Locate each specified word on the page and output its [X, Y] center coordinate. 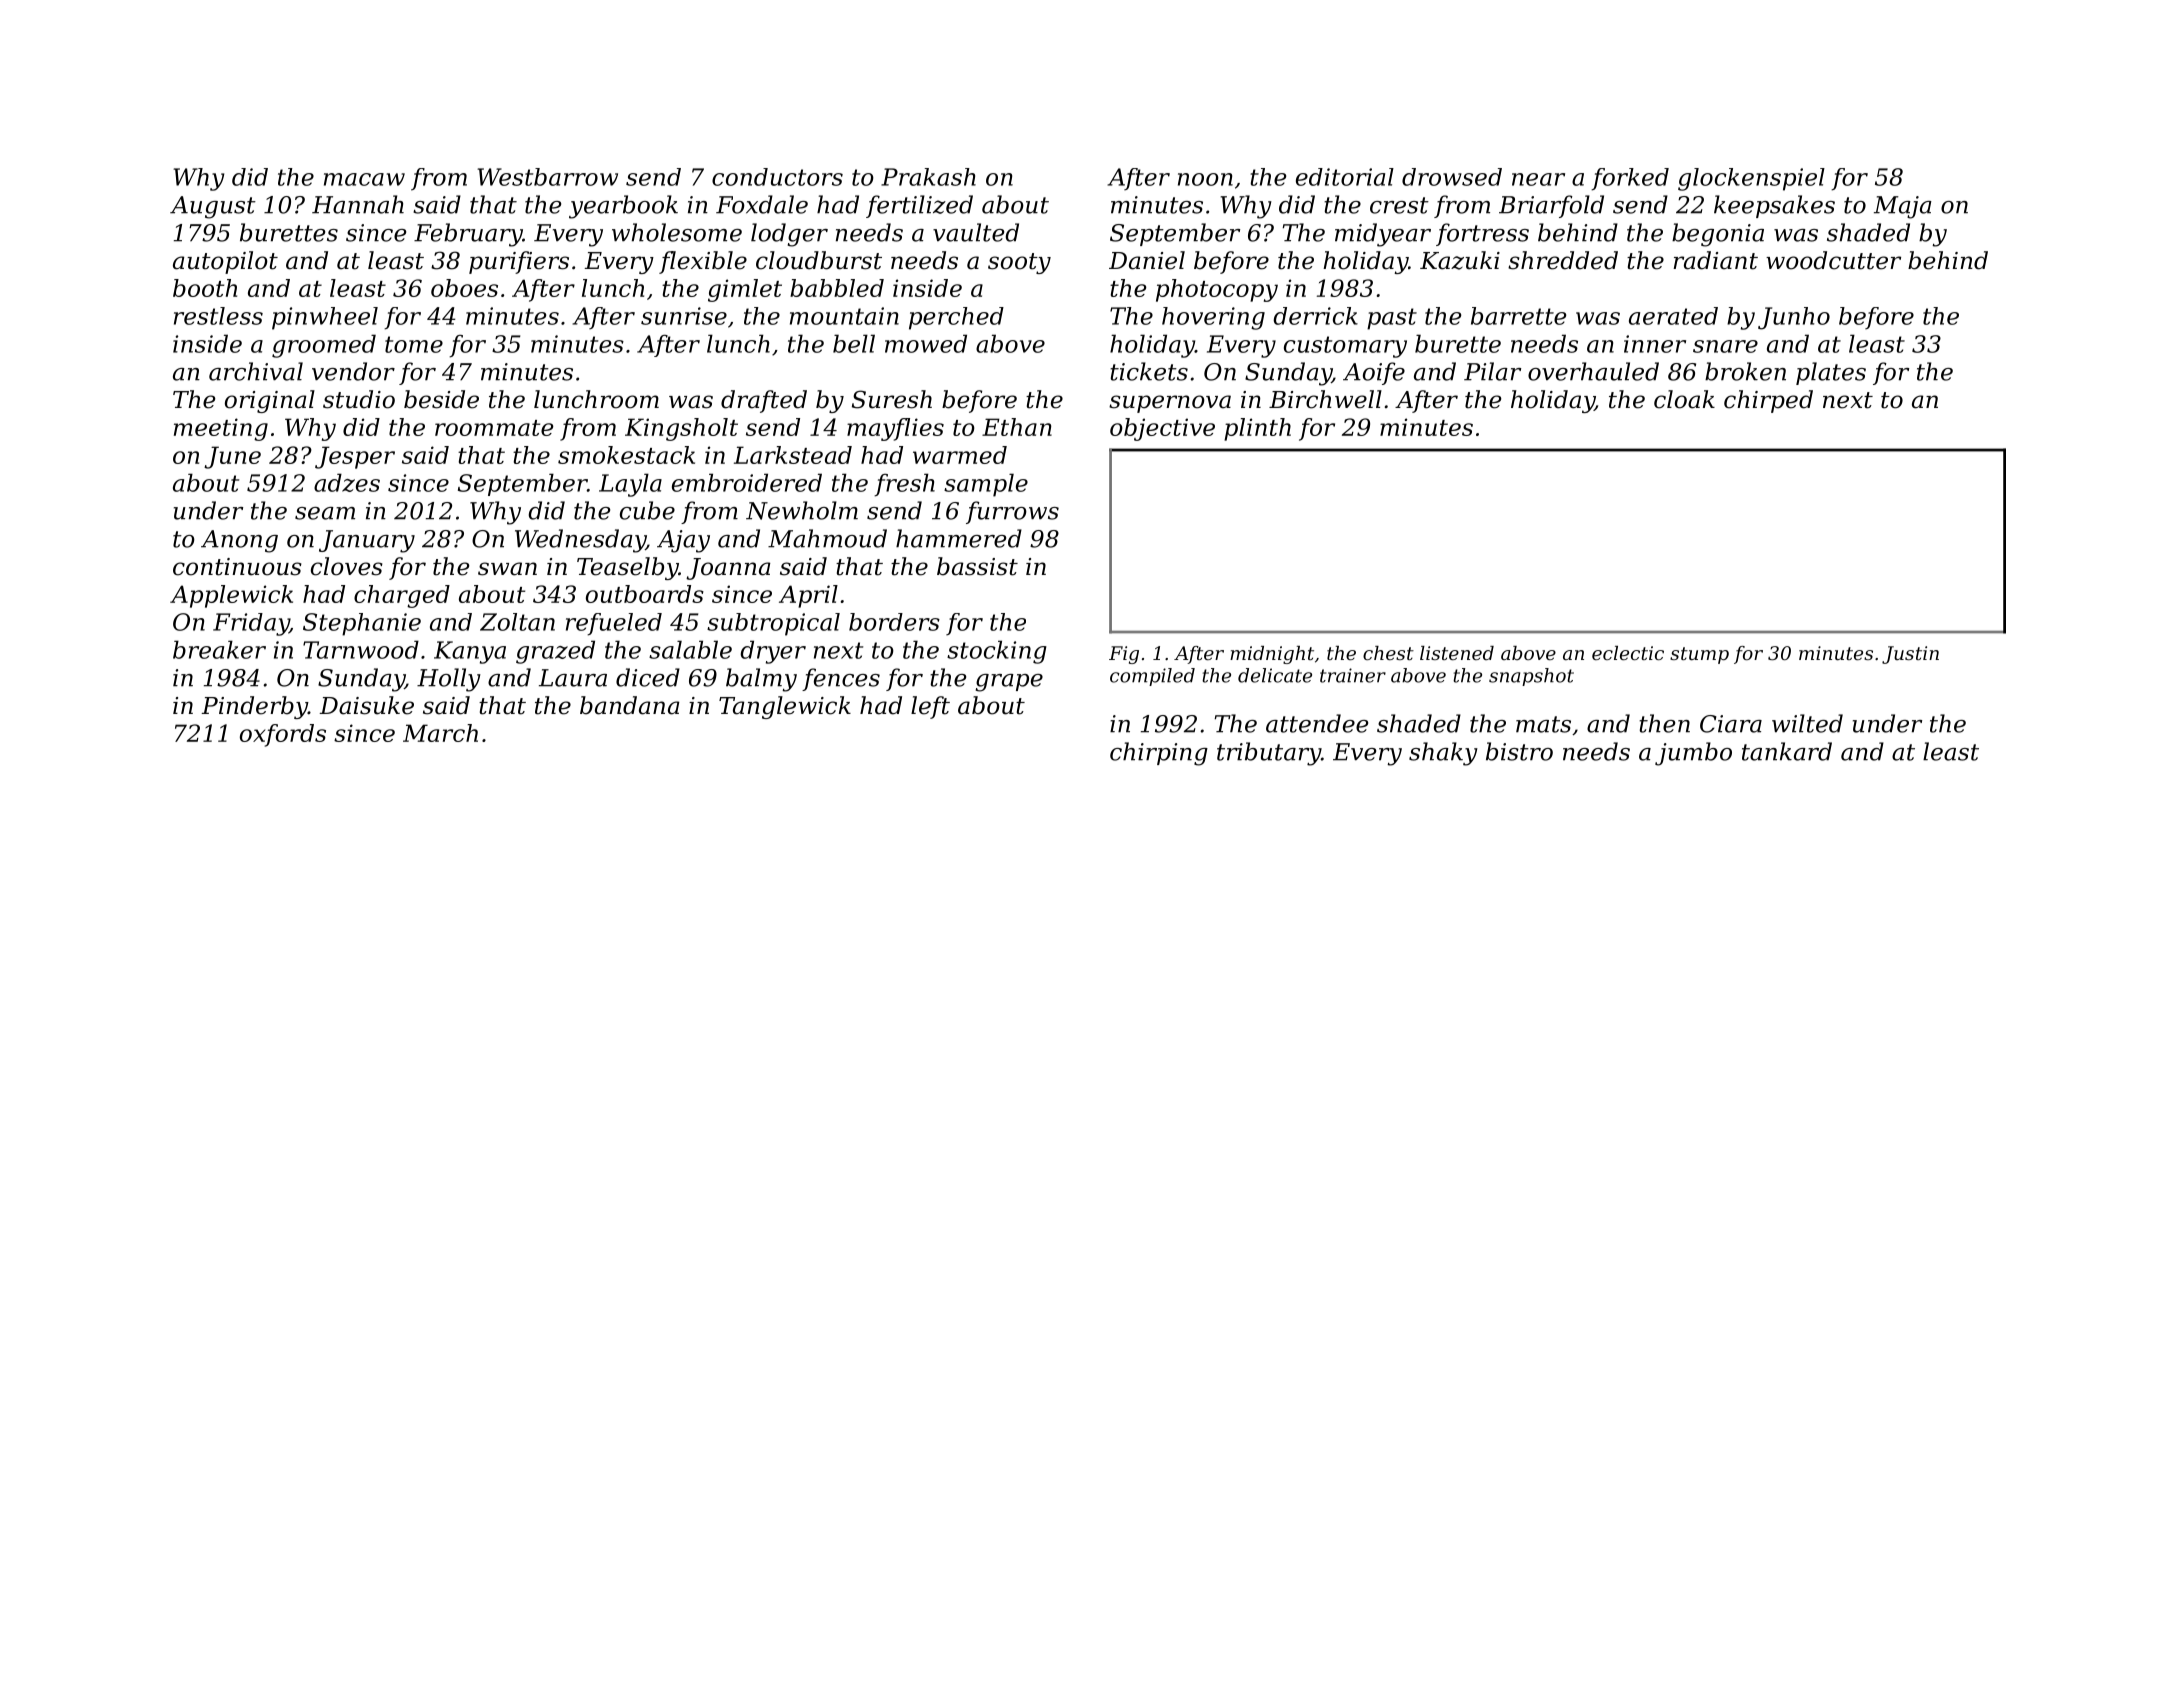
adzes [347, 482]
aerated [1673, 316]
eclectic [1628, 653]
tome [414, 344]
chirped [1768, 401]
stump [1699, 655]
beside [441, 399]
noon [1205, 179]
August [213, 207]
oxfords [283, 735]
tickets [1149, 371]
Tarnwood [361, 649]
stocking [997, 652]
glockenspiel [1751, 179]
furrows [1012, 512]
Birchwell [1325, 399]
